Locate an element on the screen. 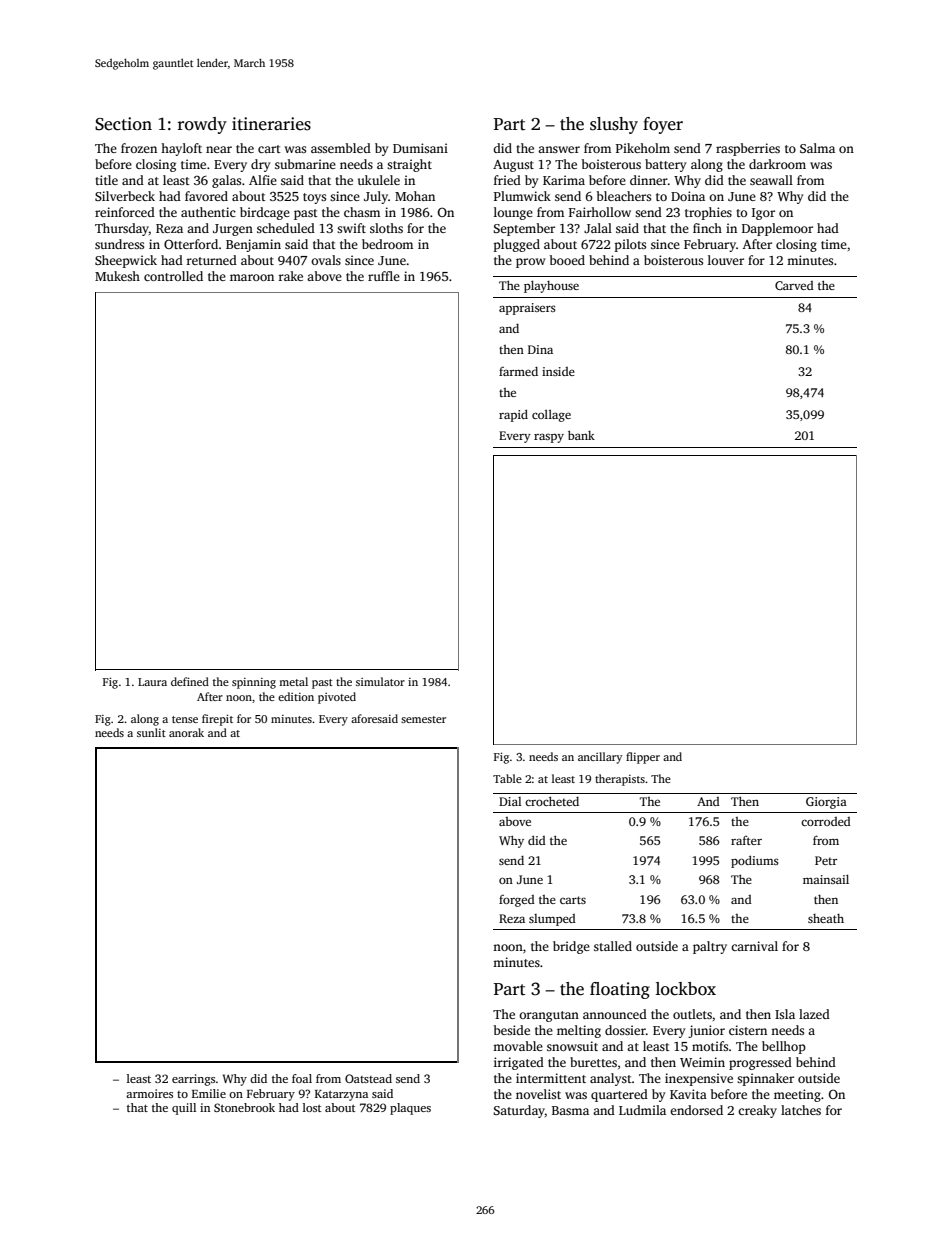 The height and width of the screenshot is (1233, 952). appraisers is located at coordinates (527, 309).
